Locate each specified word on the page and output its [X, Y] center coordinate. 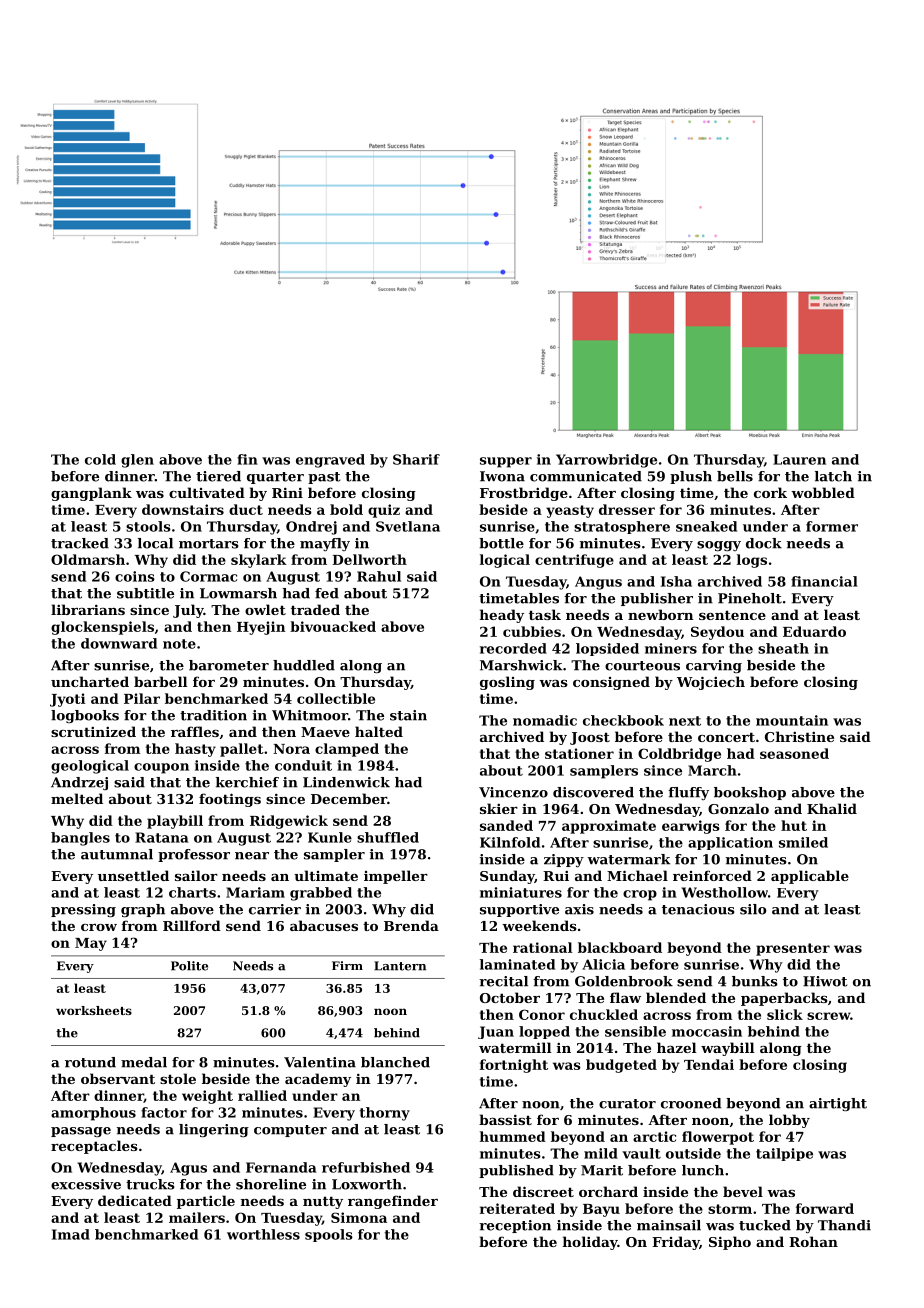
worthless [263, 1234]
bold [346, 509]
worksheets [94, 1010]
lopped [544, 1032]
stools [148, 526]
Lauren [799, 459]
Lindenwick [346, 782]
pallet [242, 750]
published [516, 1171]
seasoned [794, 753]
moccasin [707, 1031]
